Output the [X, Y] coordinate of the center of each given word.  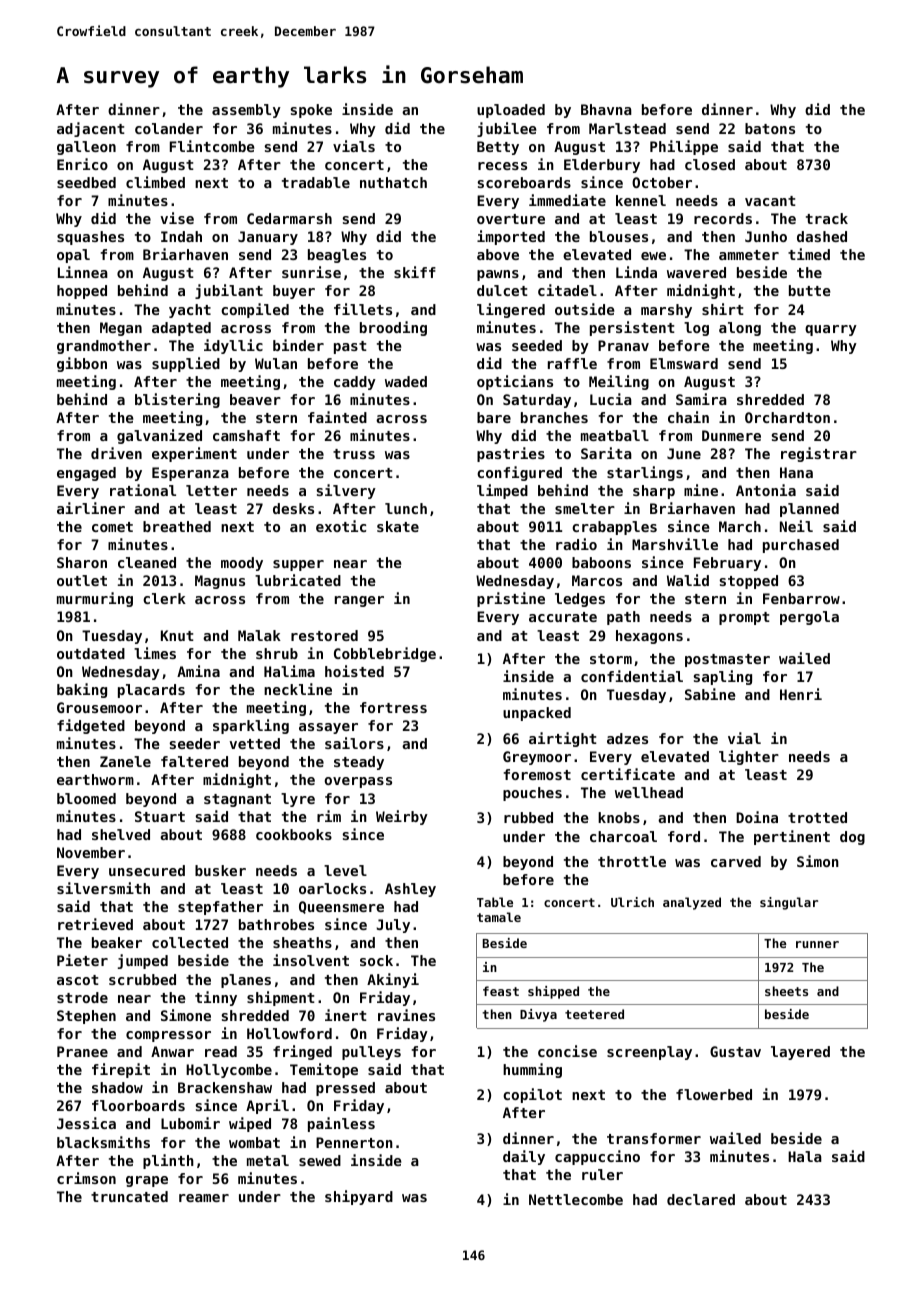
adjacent [91, 129]
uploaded [511, 111]
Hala [805, 1156]
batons [770, 128]
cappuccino [597, 1157]
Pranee [82, 1051]
